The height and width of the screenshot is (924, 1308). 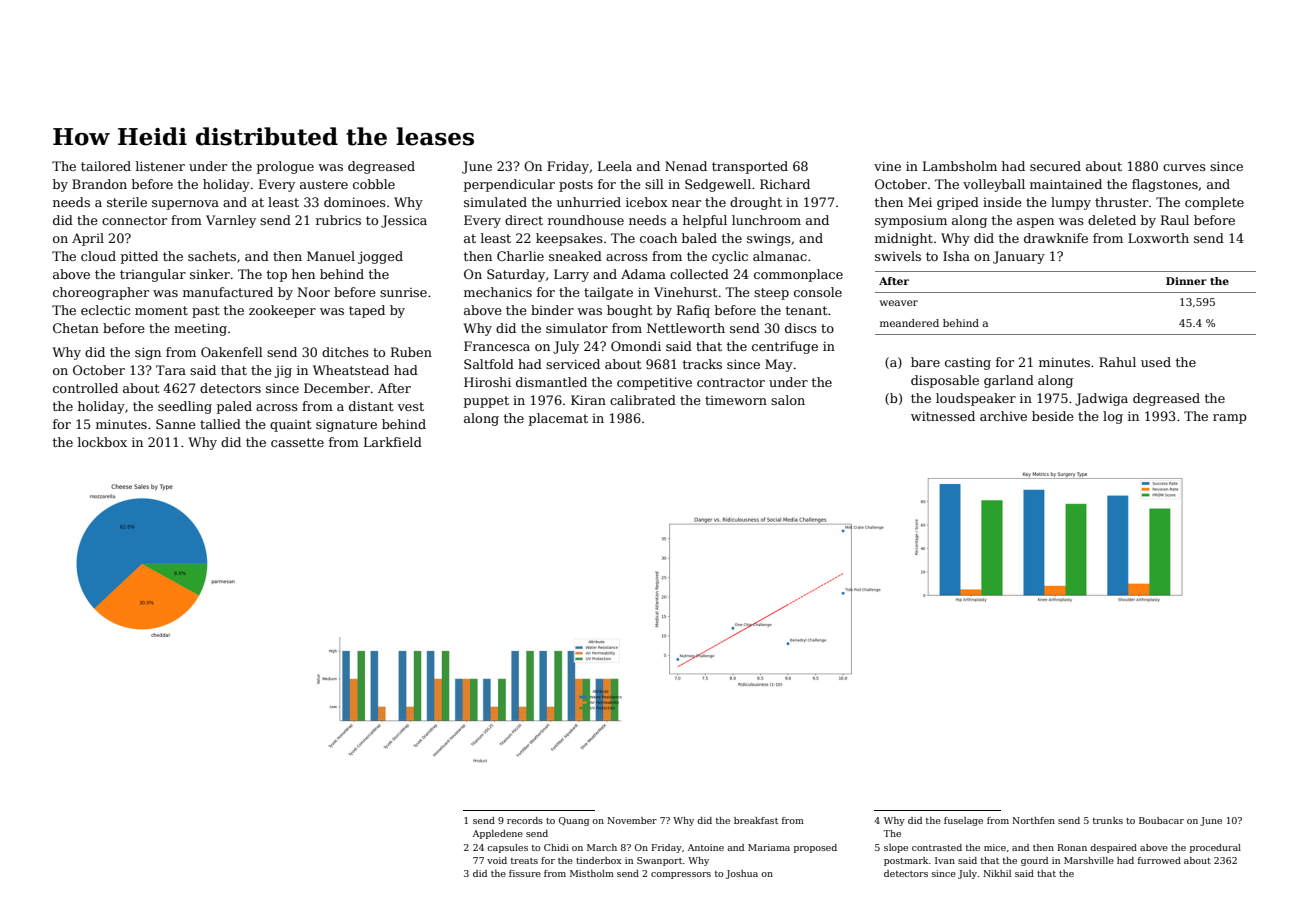 I want to click on archive, so click(x=1003, y=416).
